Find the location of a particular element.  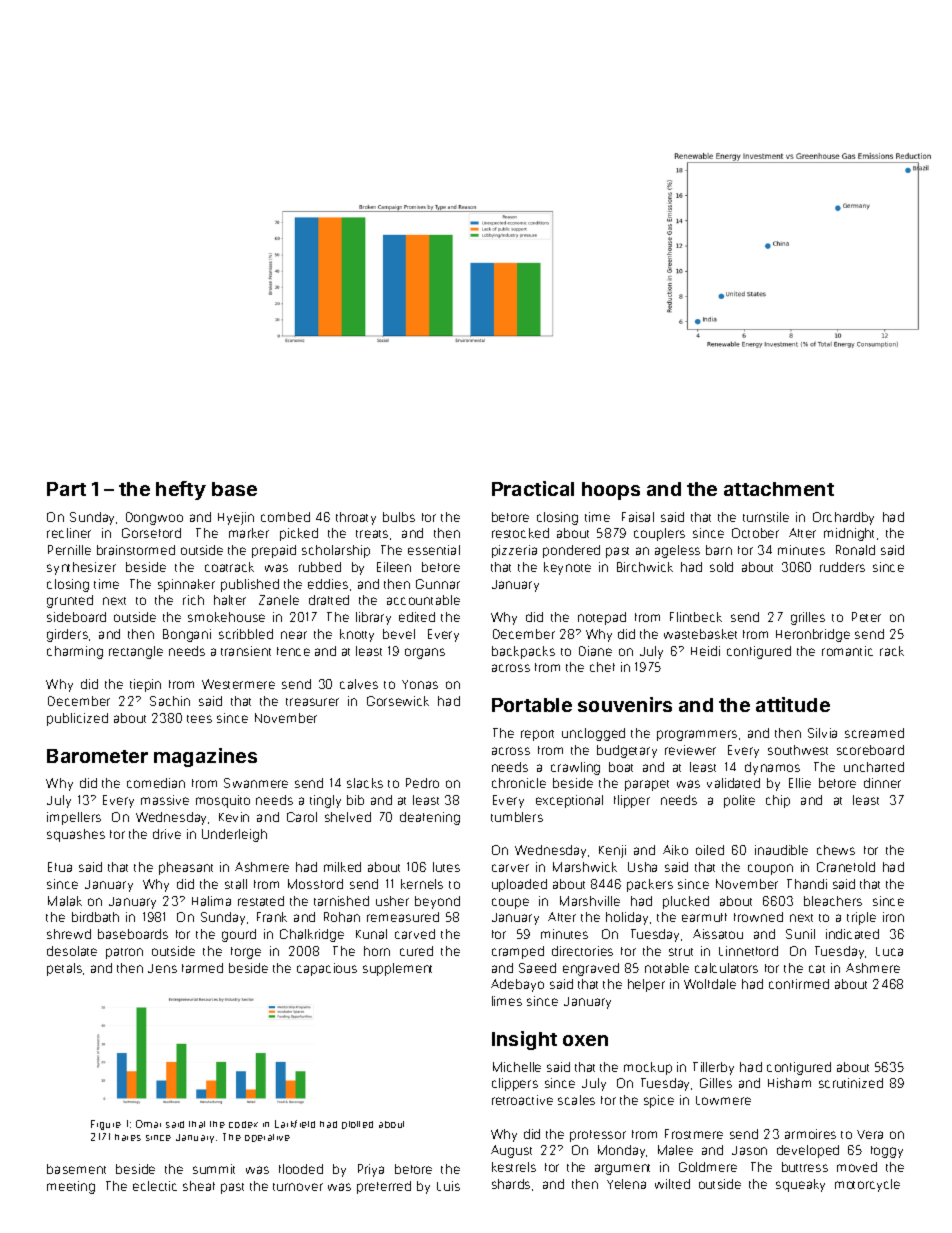

Sunil is located at coordinates (800, 934).
